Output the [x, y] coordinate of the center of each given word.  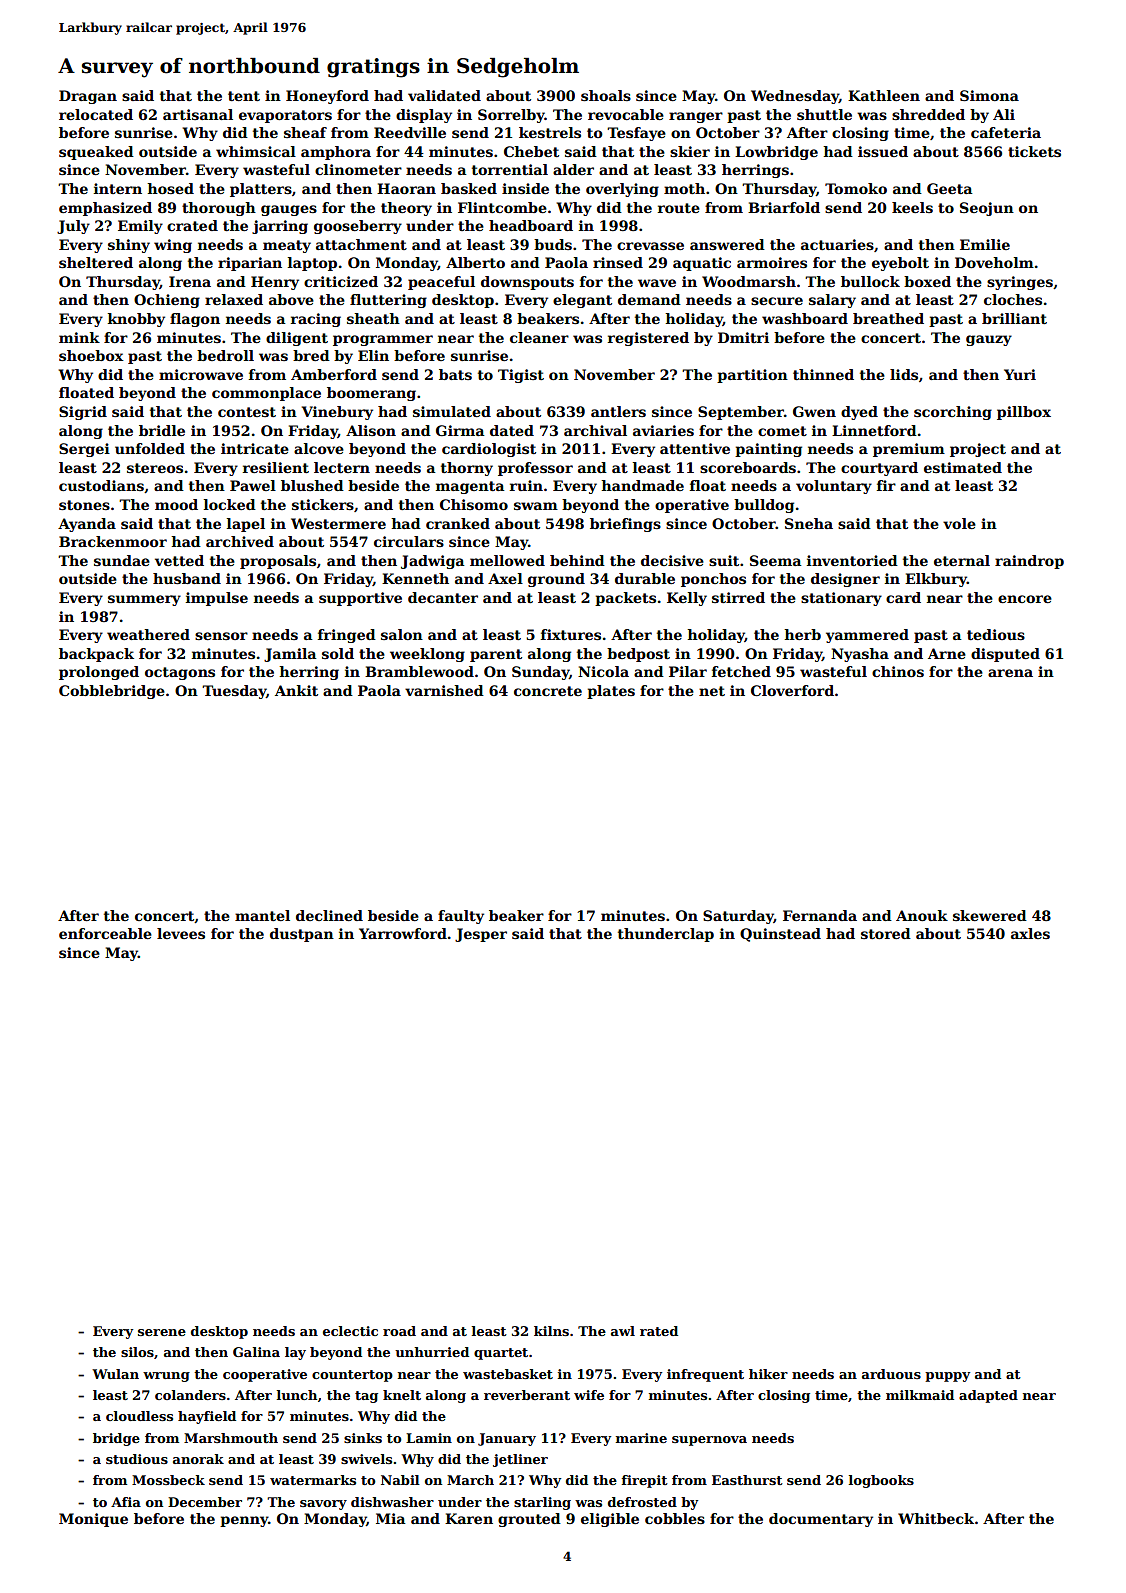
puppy [947, 1377]
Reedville [410, 132]
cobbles [675, 1518]
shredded [928, 114]
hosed [170, 188]
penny [244, 1521]
